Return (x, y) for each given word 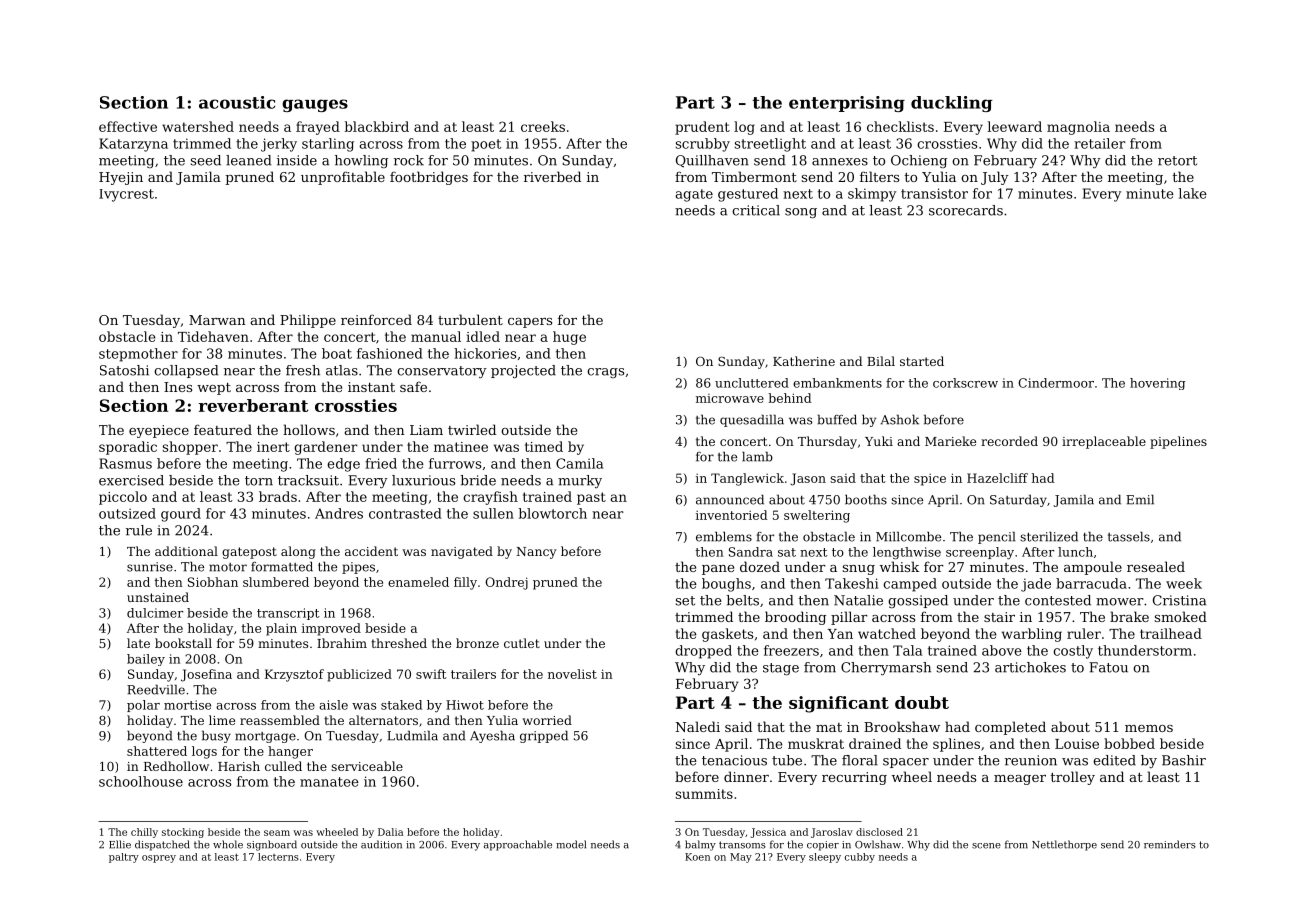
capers (530, 323)
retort (1177, 161)
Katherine (804, 361)
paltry (124, 858)
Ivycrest (126, 195)
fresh (303, 370)
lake (1192, 193)
